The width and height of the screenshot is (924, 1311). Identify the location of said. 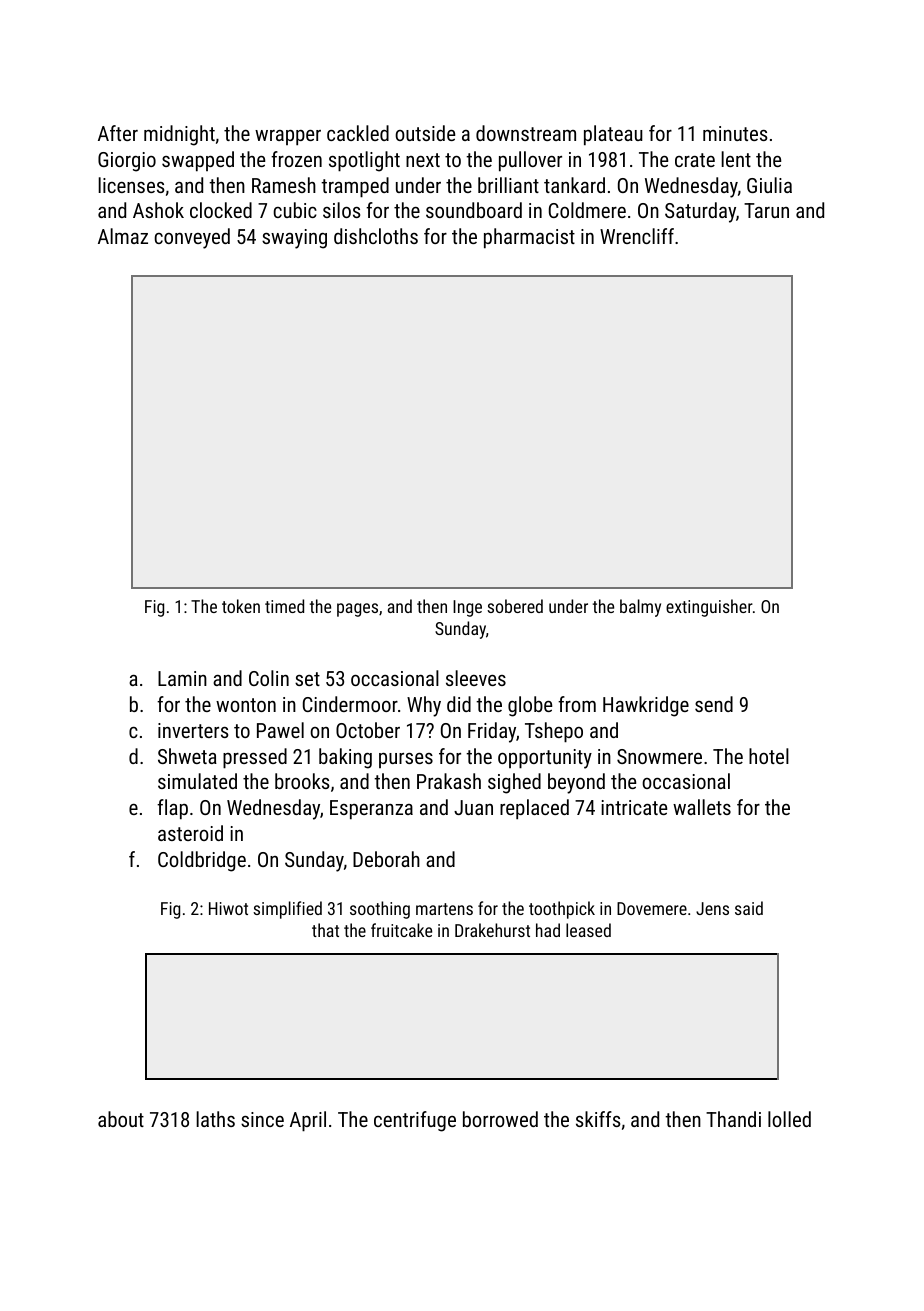
(749, 908).
